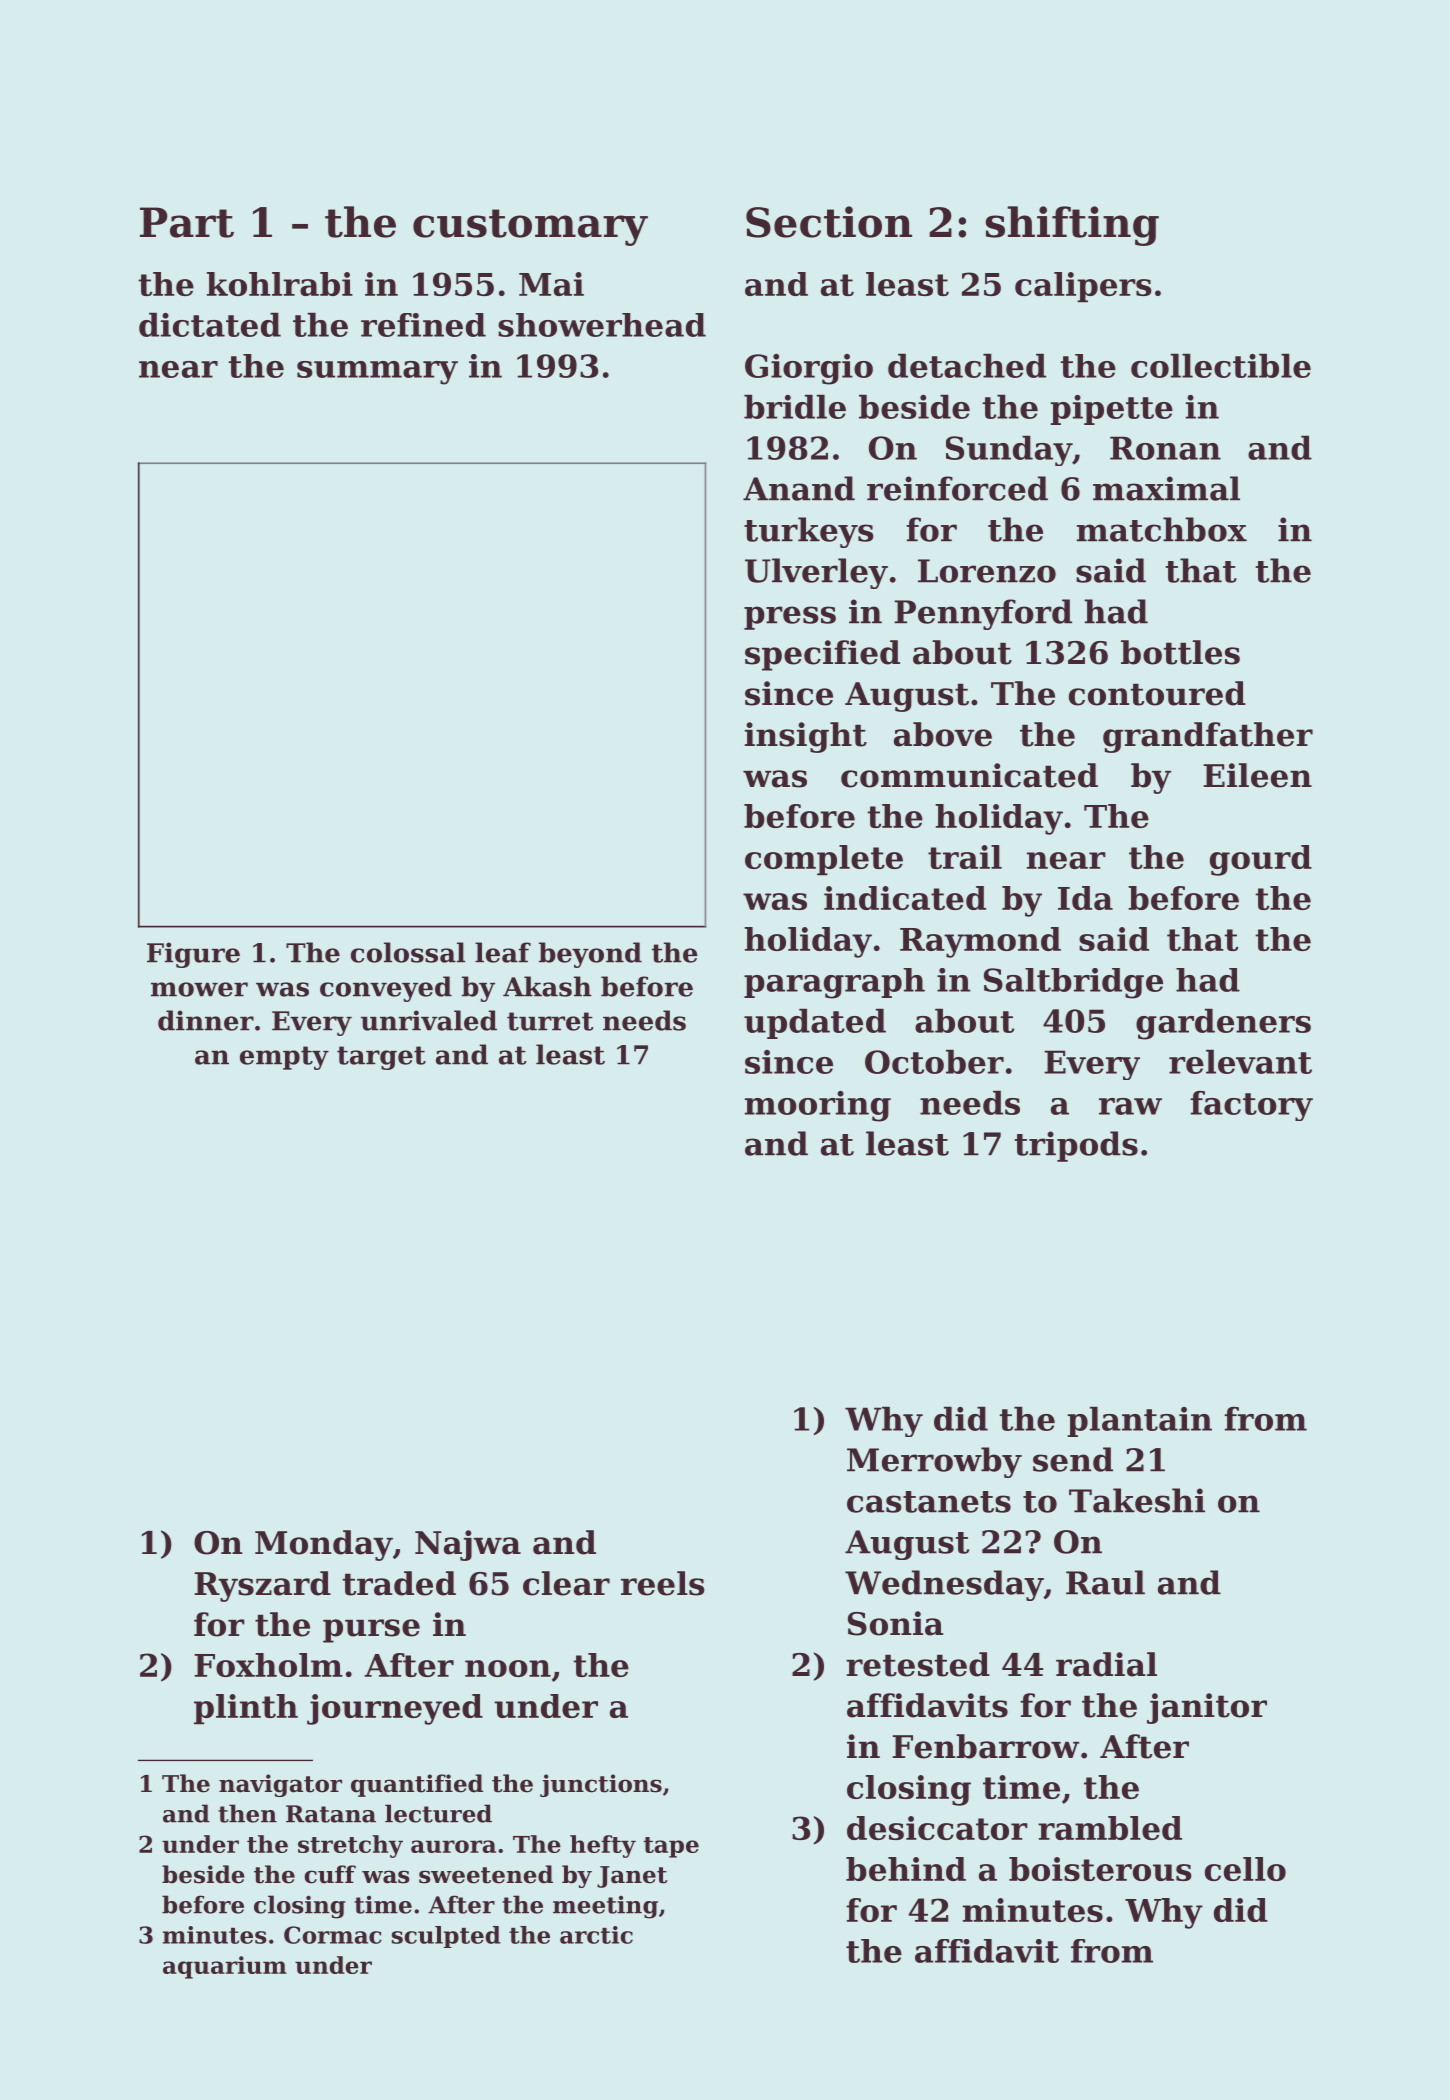 Image resolution: width=1450 pixels, height=2100 pixels. I want to click on summary, so click(377, 373).
